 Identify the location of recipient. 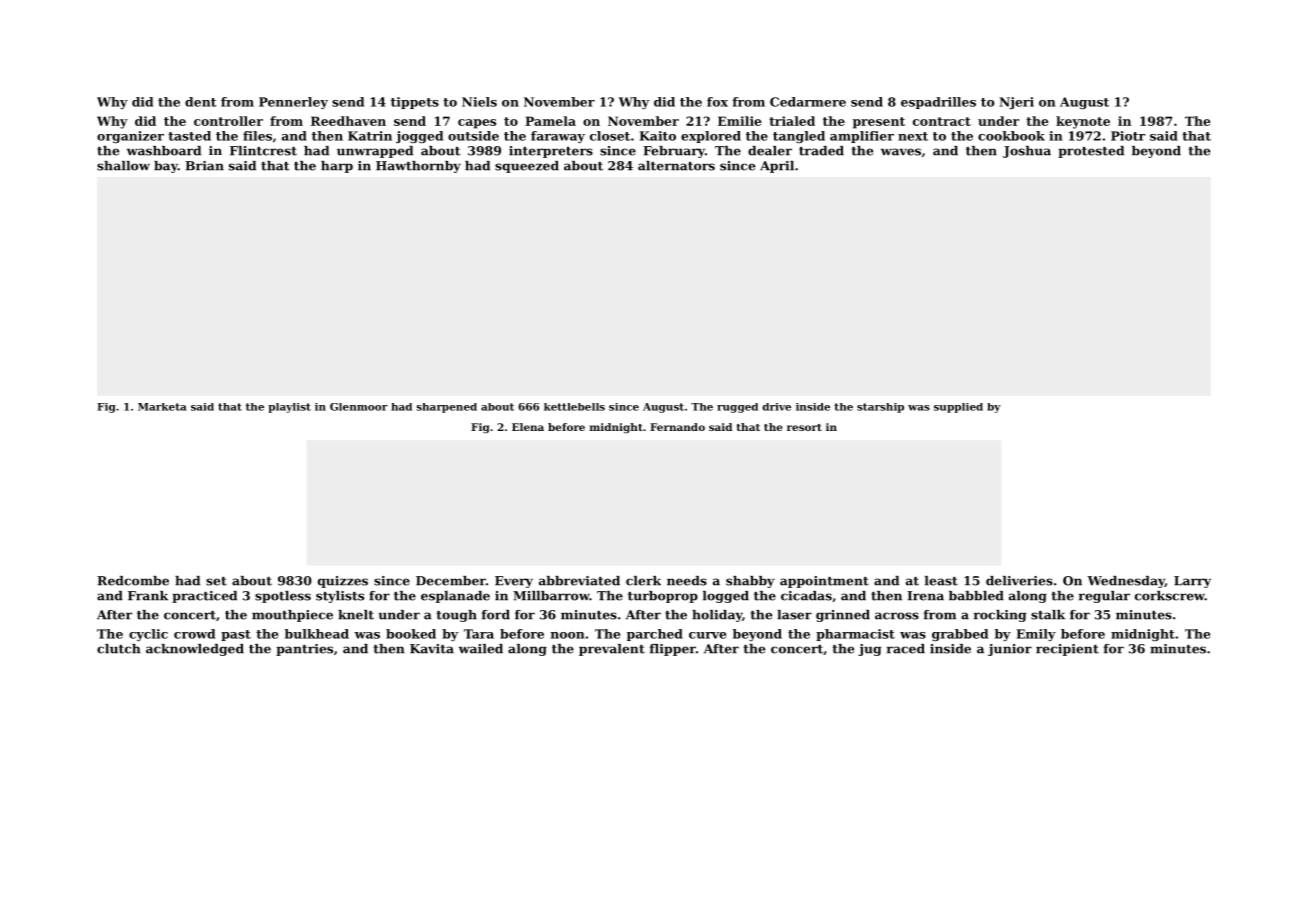
(1067, 650).
